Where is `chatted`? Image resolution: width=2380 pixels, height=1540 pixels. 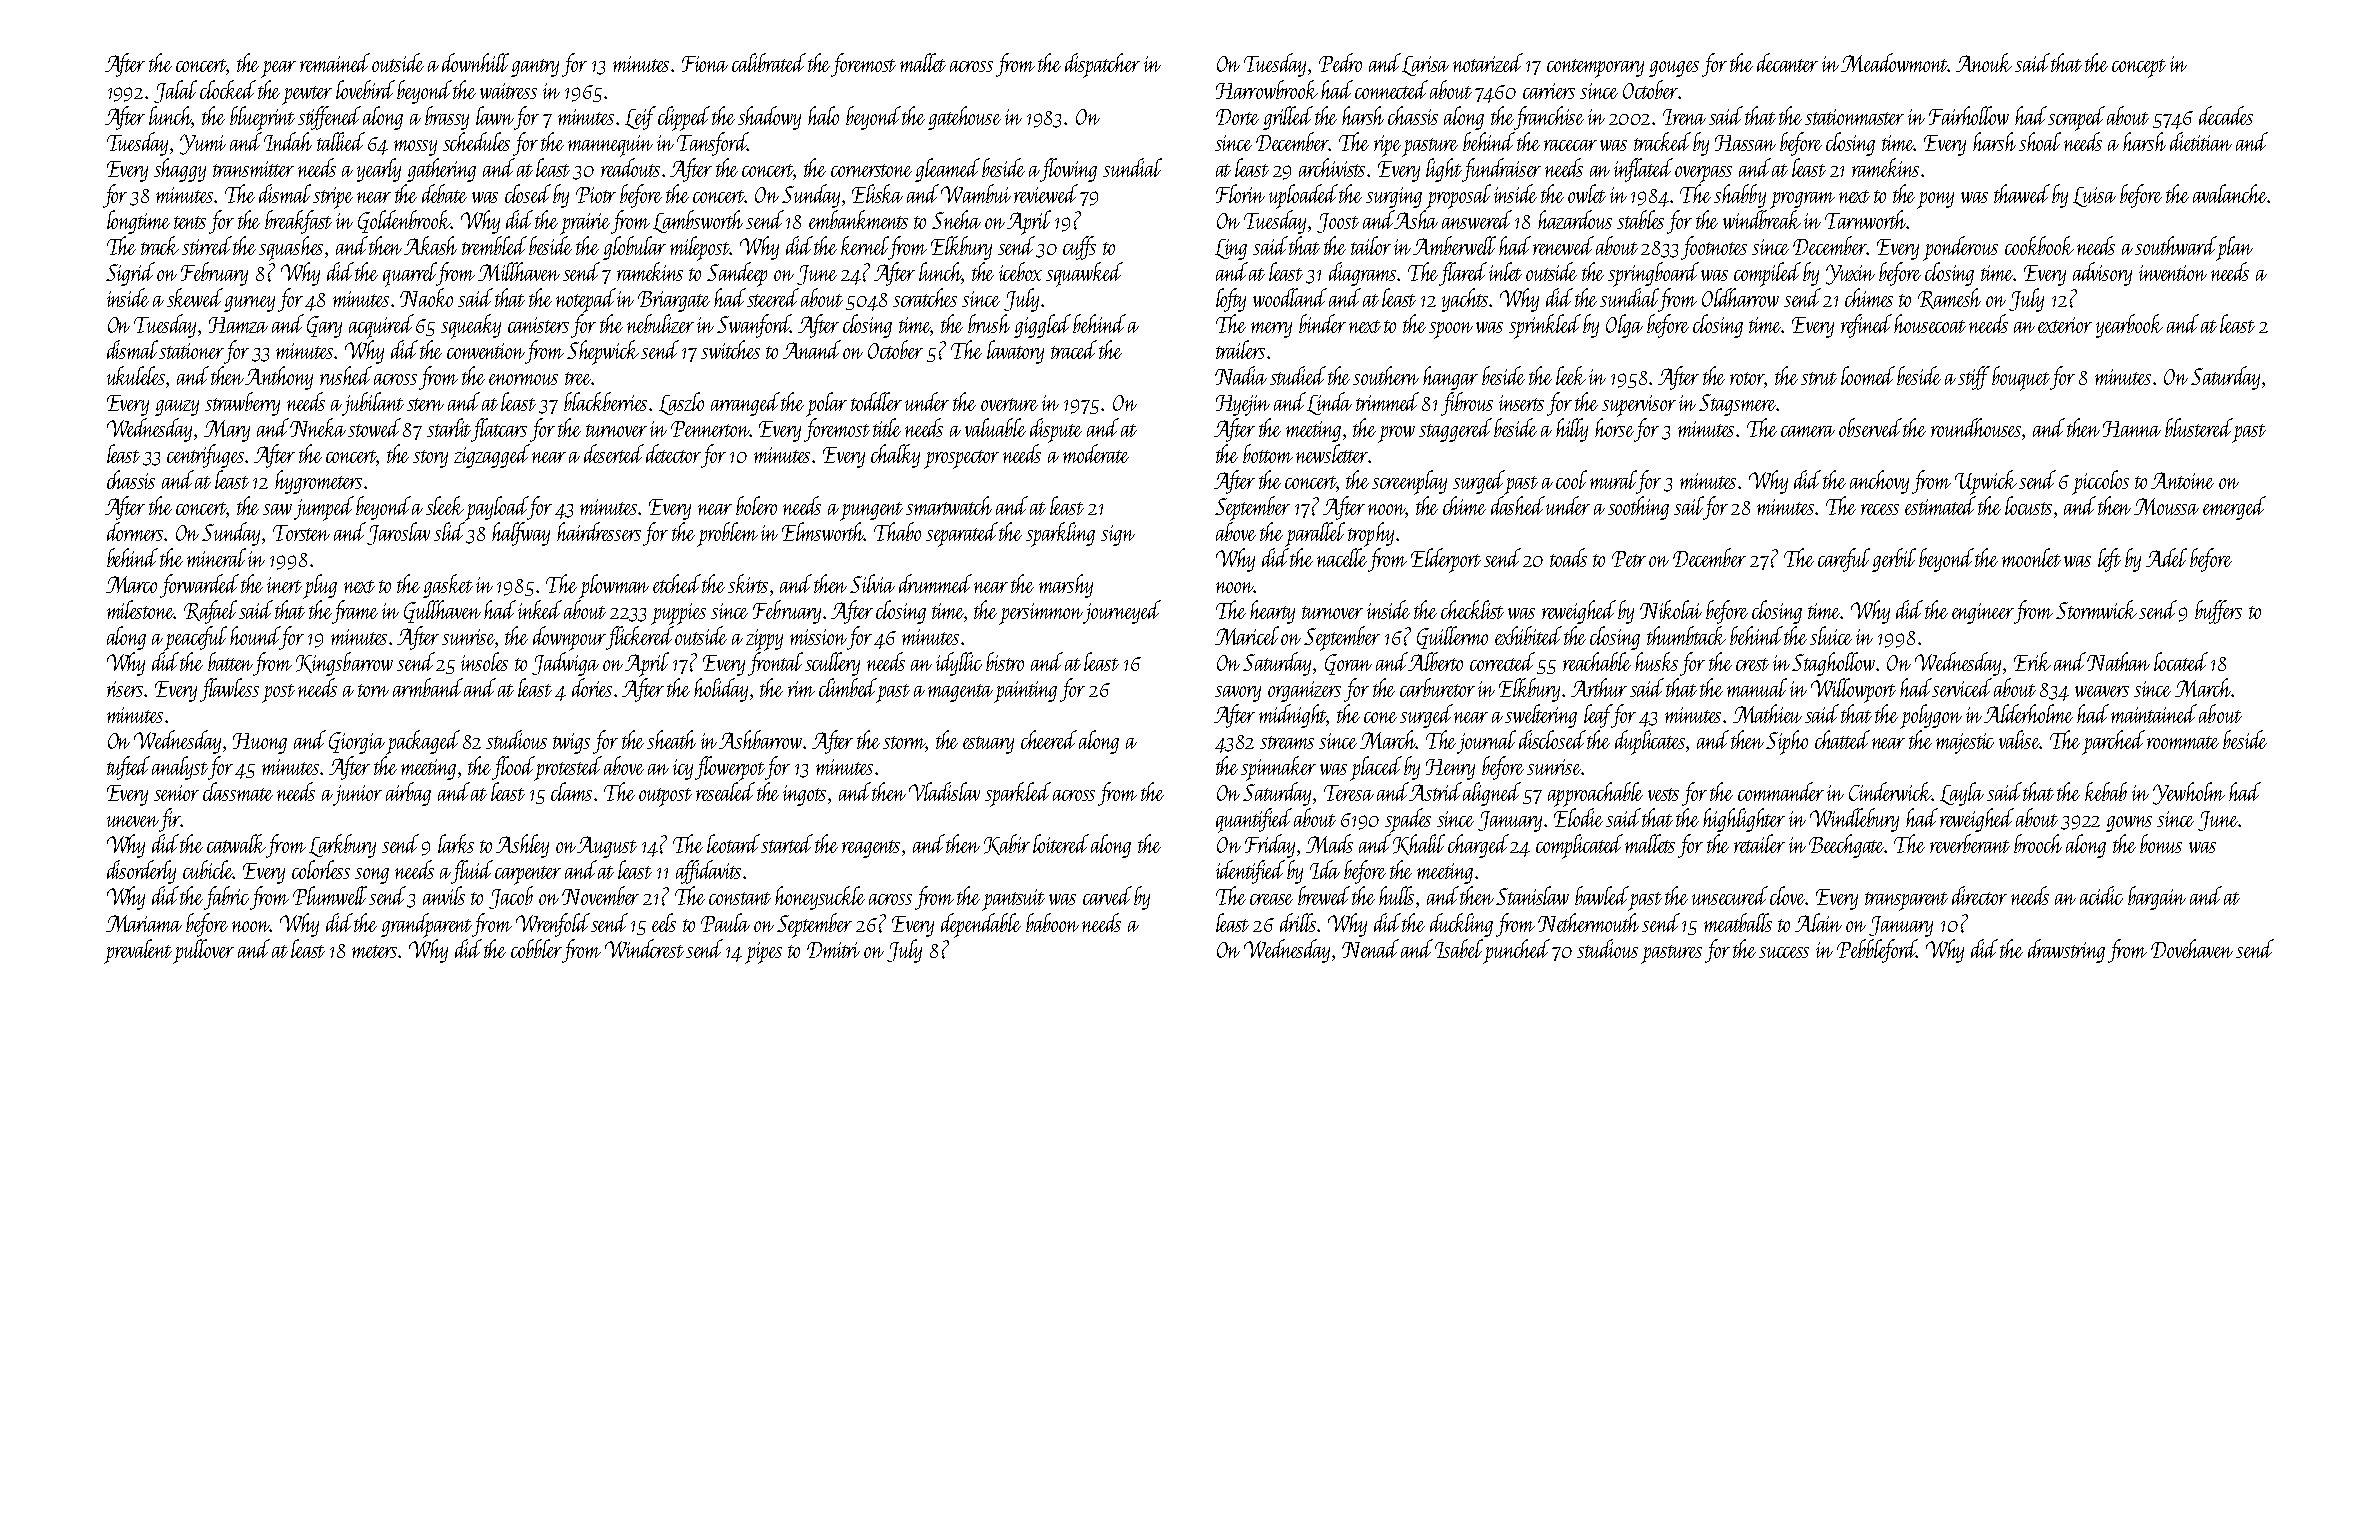
chatted is located at coordinates (1842, 739).
